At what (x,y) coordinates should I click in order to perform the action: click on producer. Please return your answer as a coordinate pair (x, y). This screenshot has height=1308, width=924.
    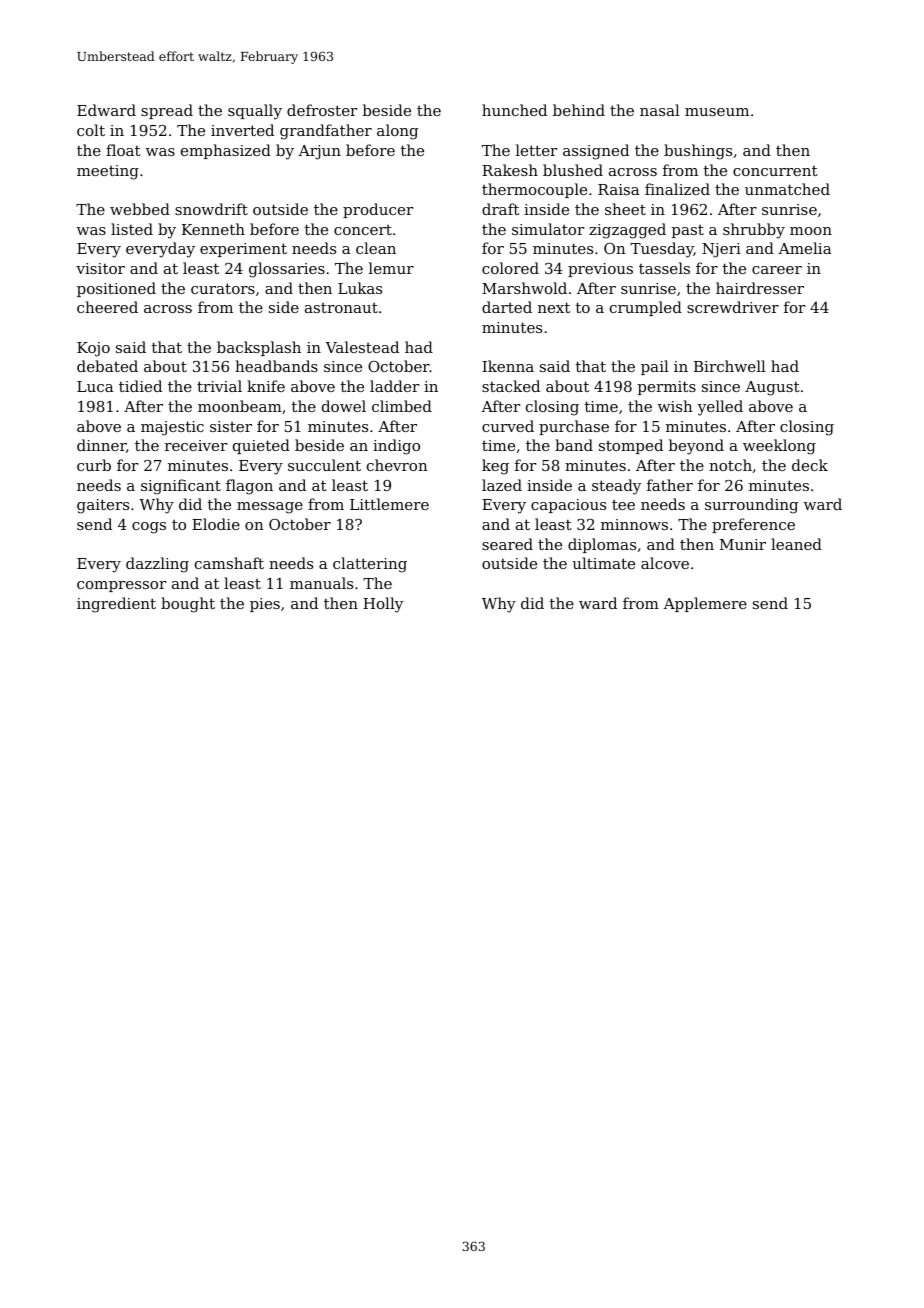
    Looking at the image, I should click on (378, 210).
